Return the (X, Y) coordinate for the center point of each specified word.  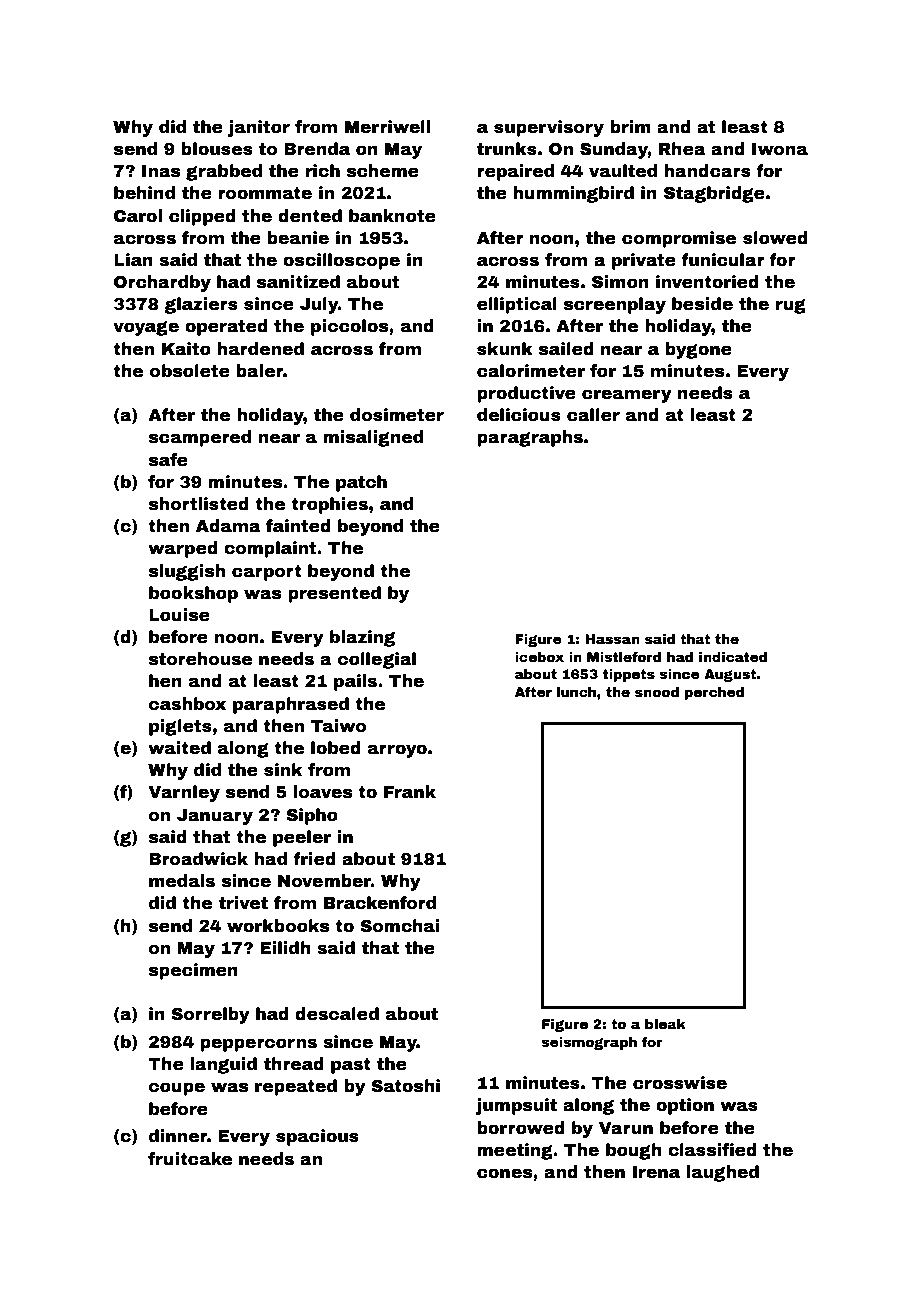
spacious (317, 1137)
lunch (576, 692)
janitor (259, 128)
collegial (377, 660)
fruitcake (190, 1159)
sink (283, 770)
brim (630, 127)
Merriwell (387, 127)
